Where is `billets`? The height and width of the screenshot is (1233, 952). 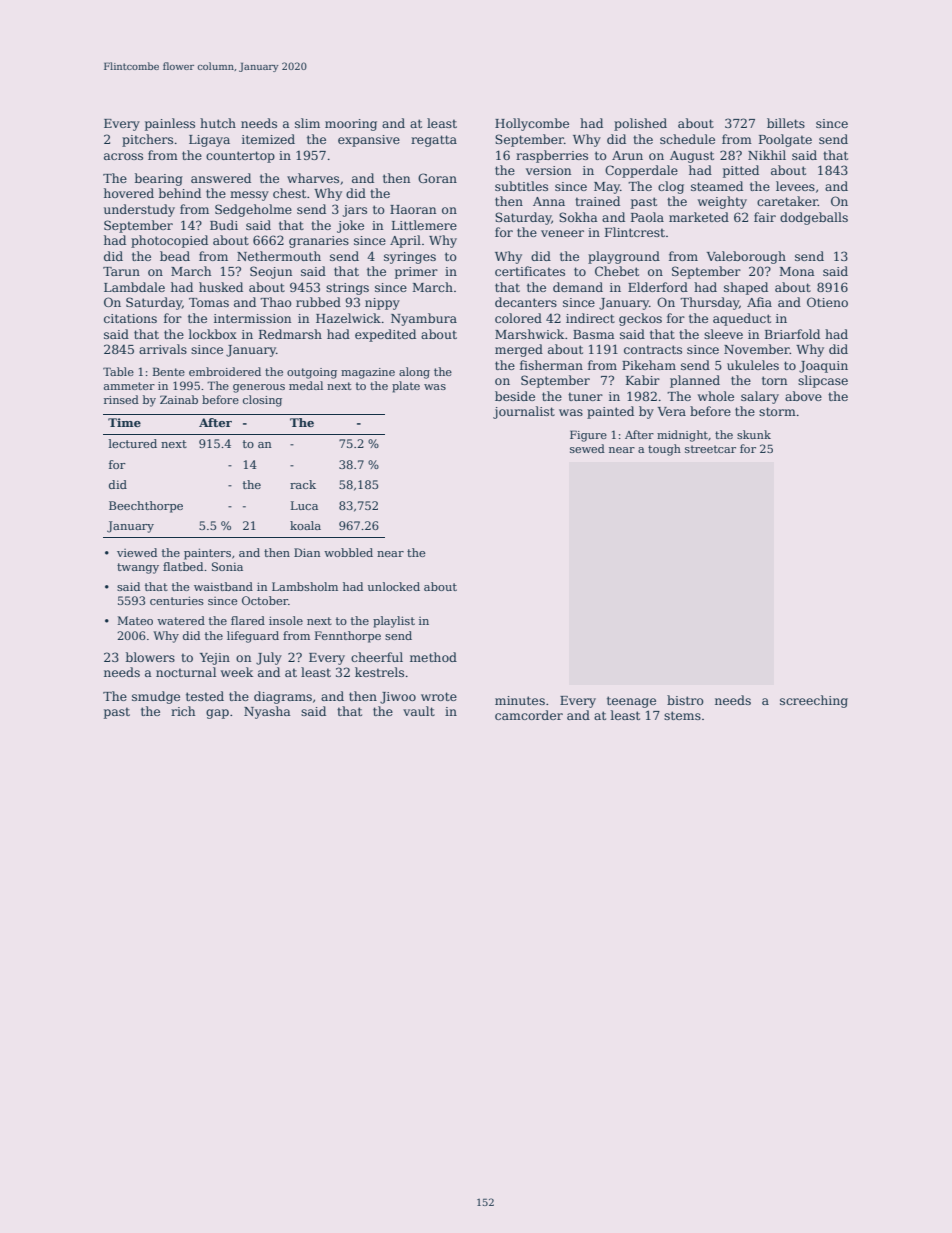 billets is located at coordinates (786, 123).
